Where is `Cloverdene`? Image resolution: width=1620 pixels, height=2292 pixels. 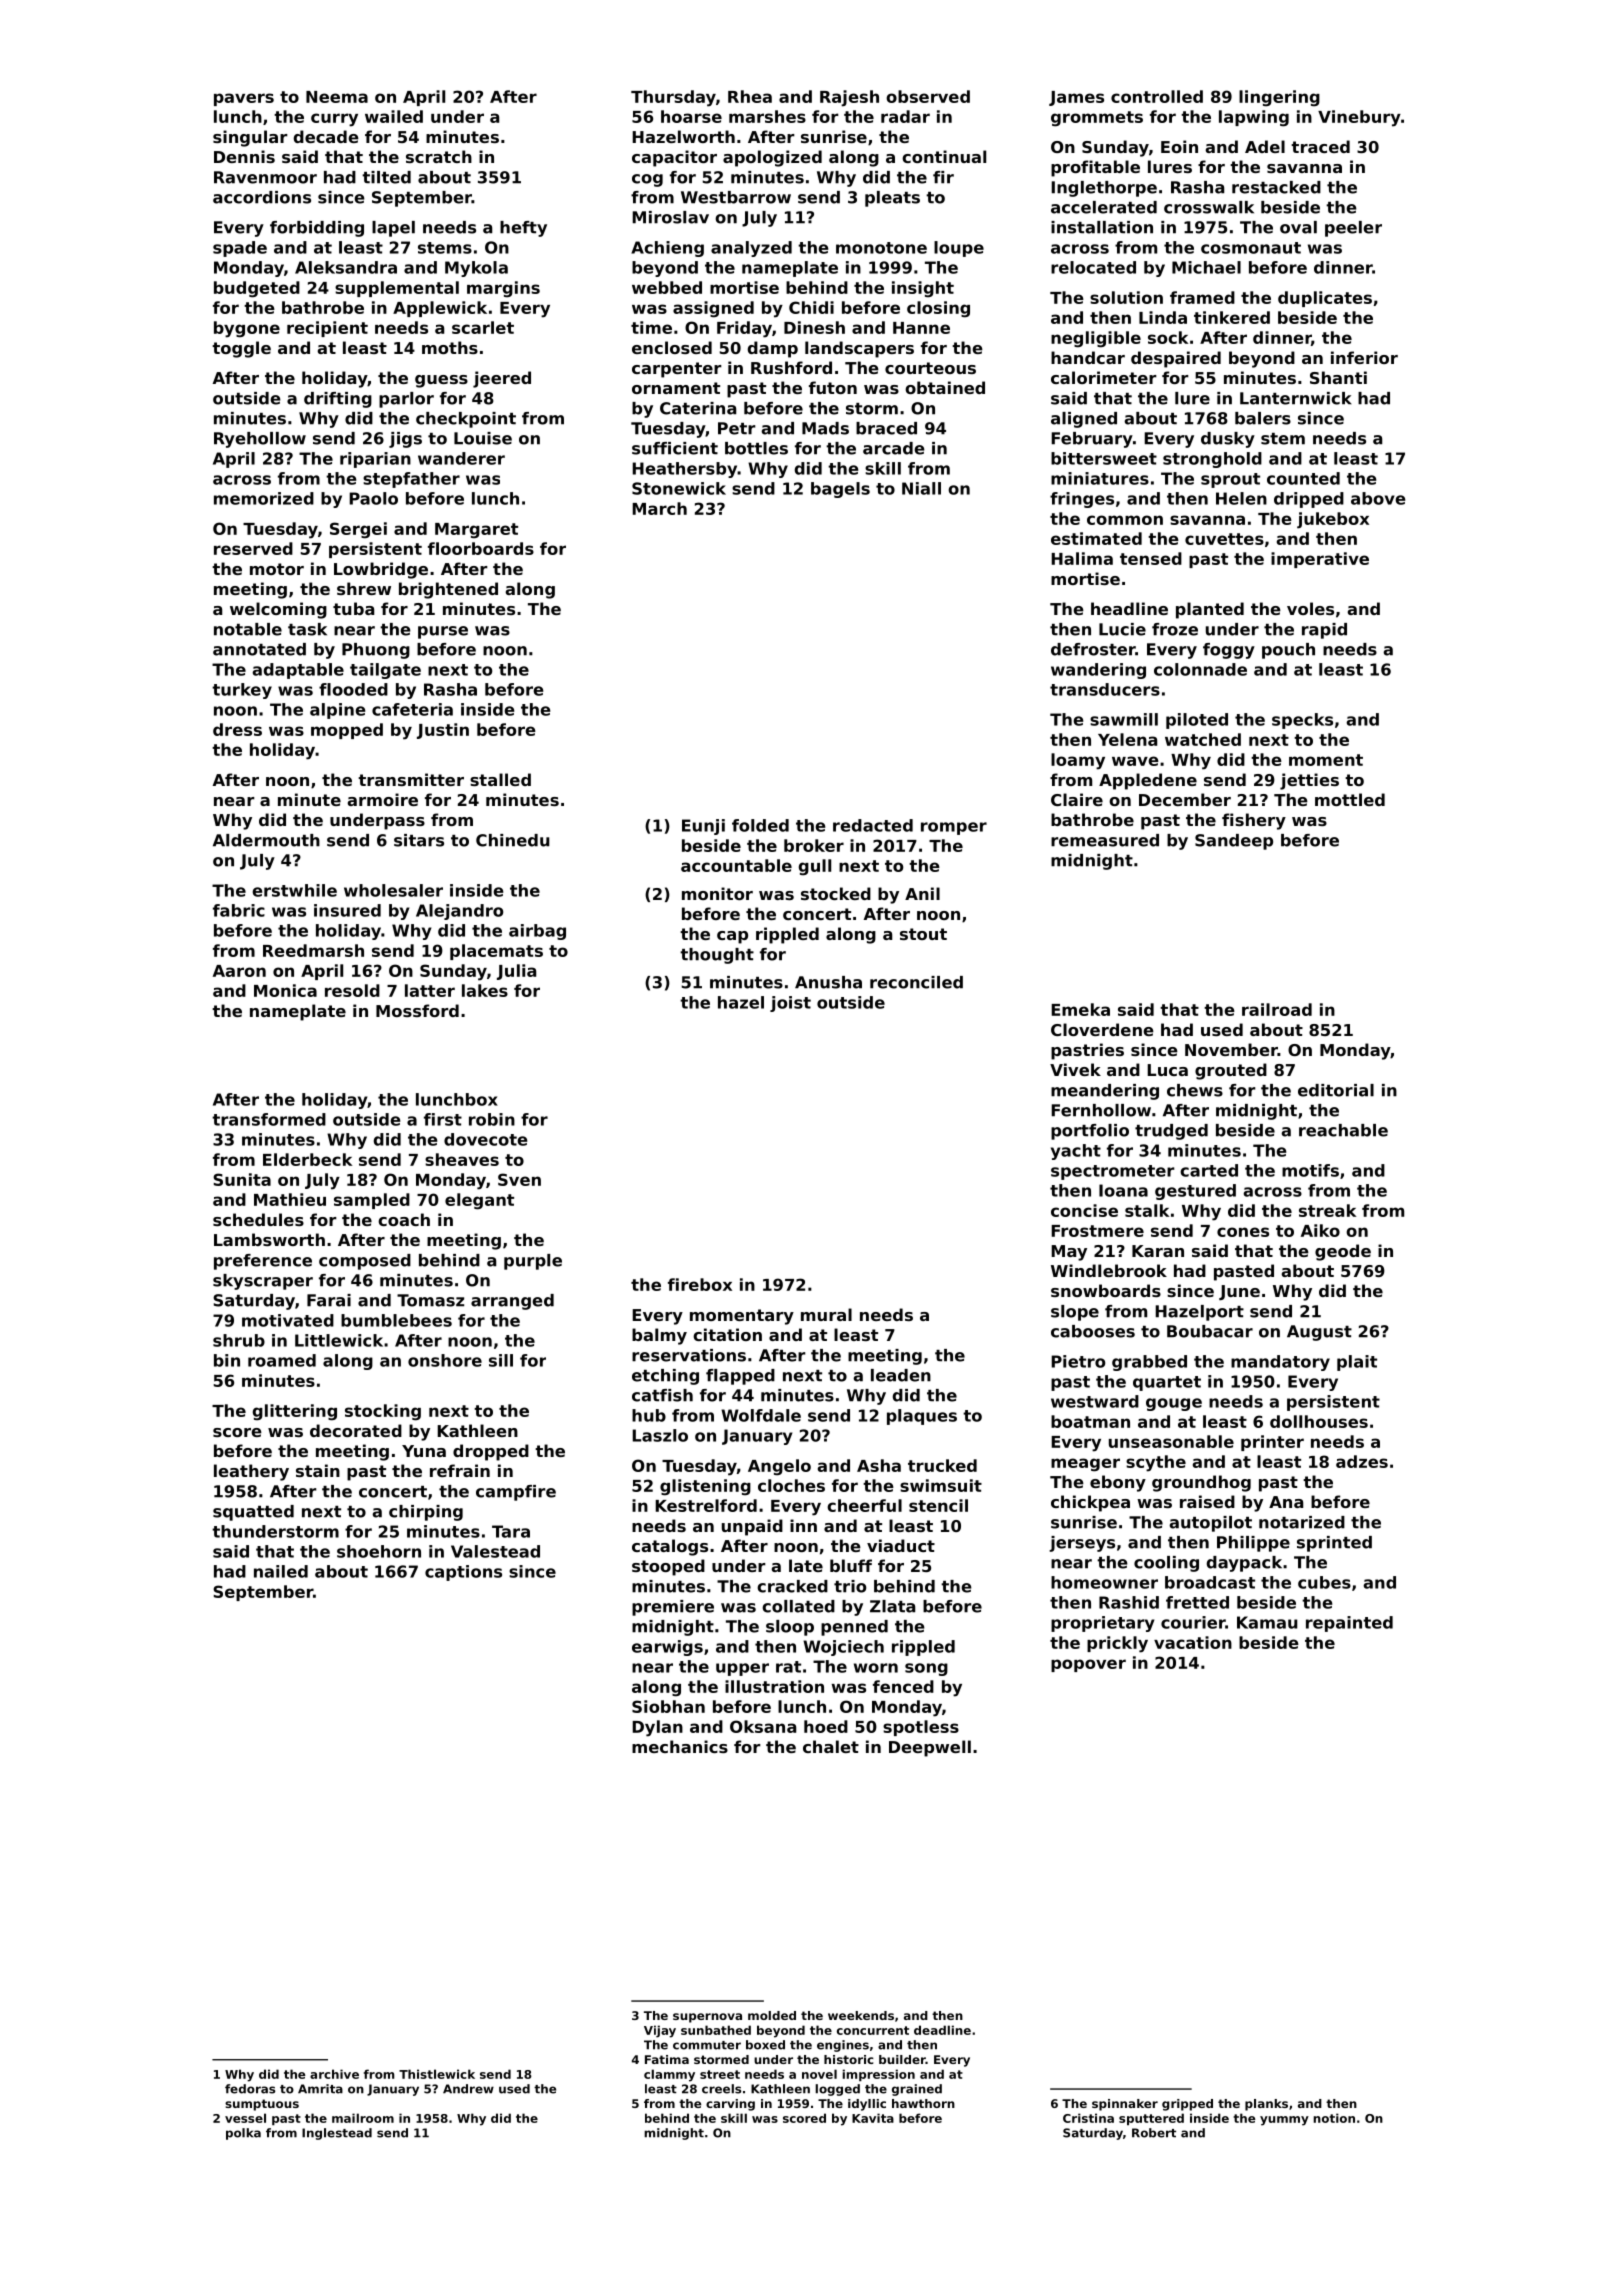 Cloverdene is located at coordinates (1102, 1029).
